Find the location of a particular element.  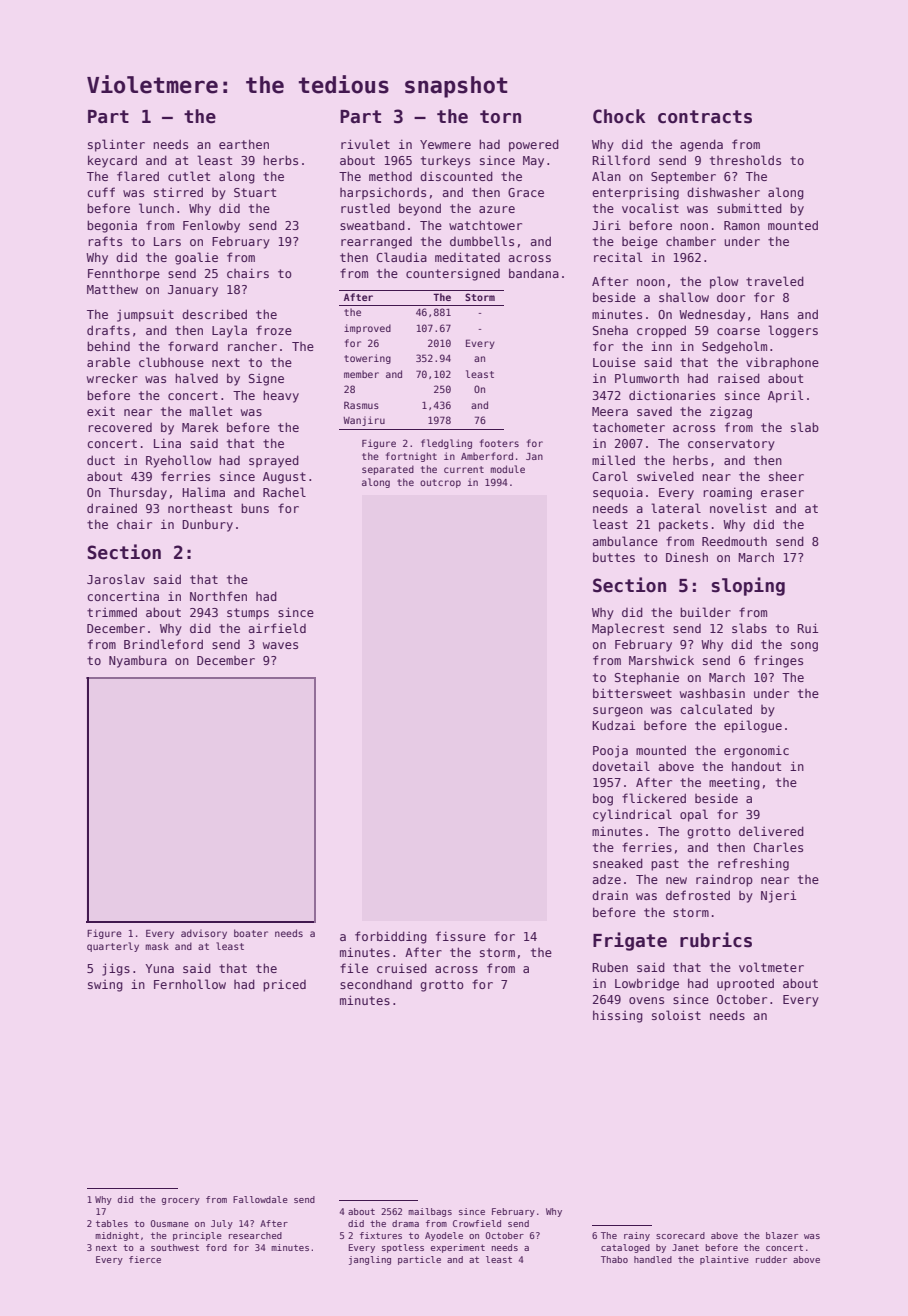

eraser is located at coordinates (782, 493).
